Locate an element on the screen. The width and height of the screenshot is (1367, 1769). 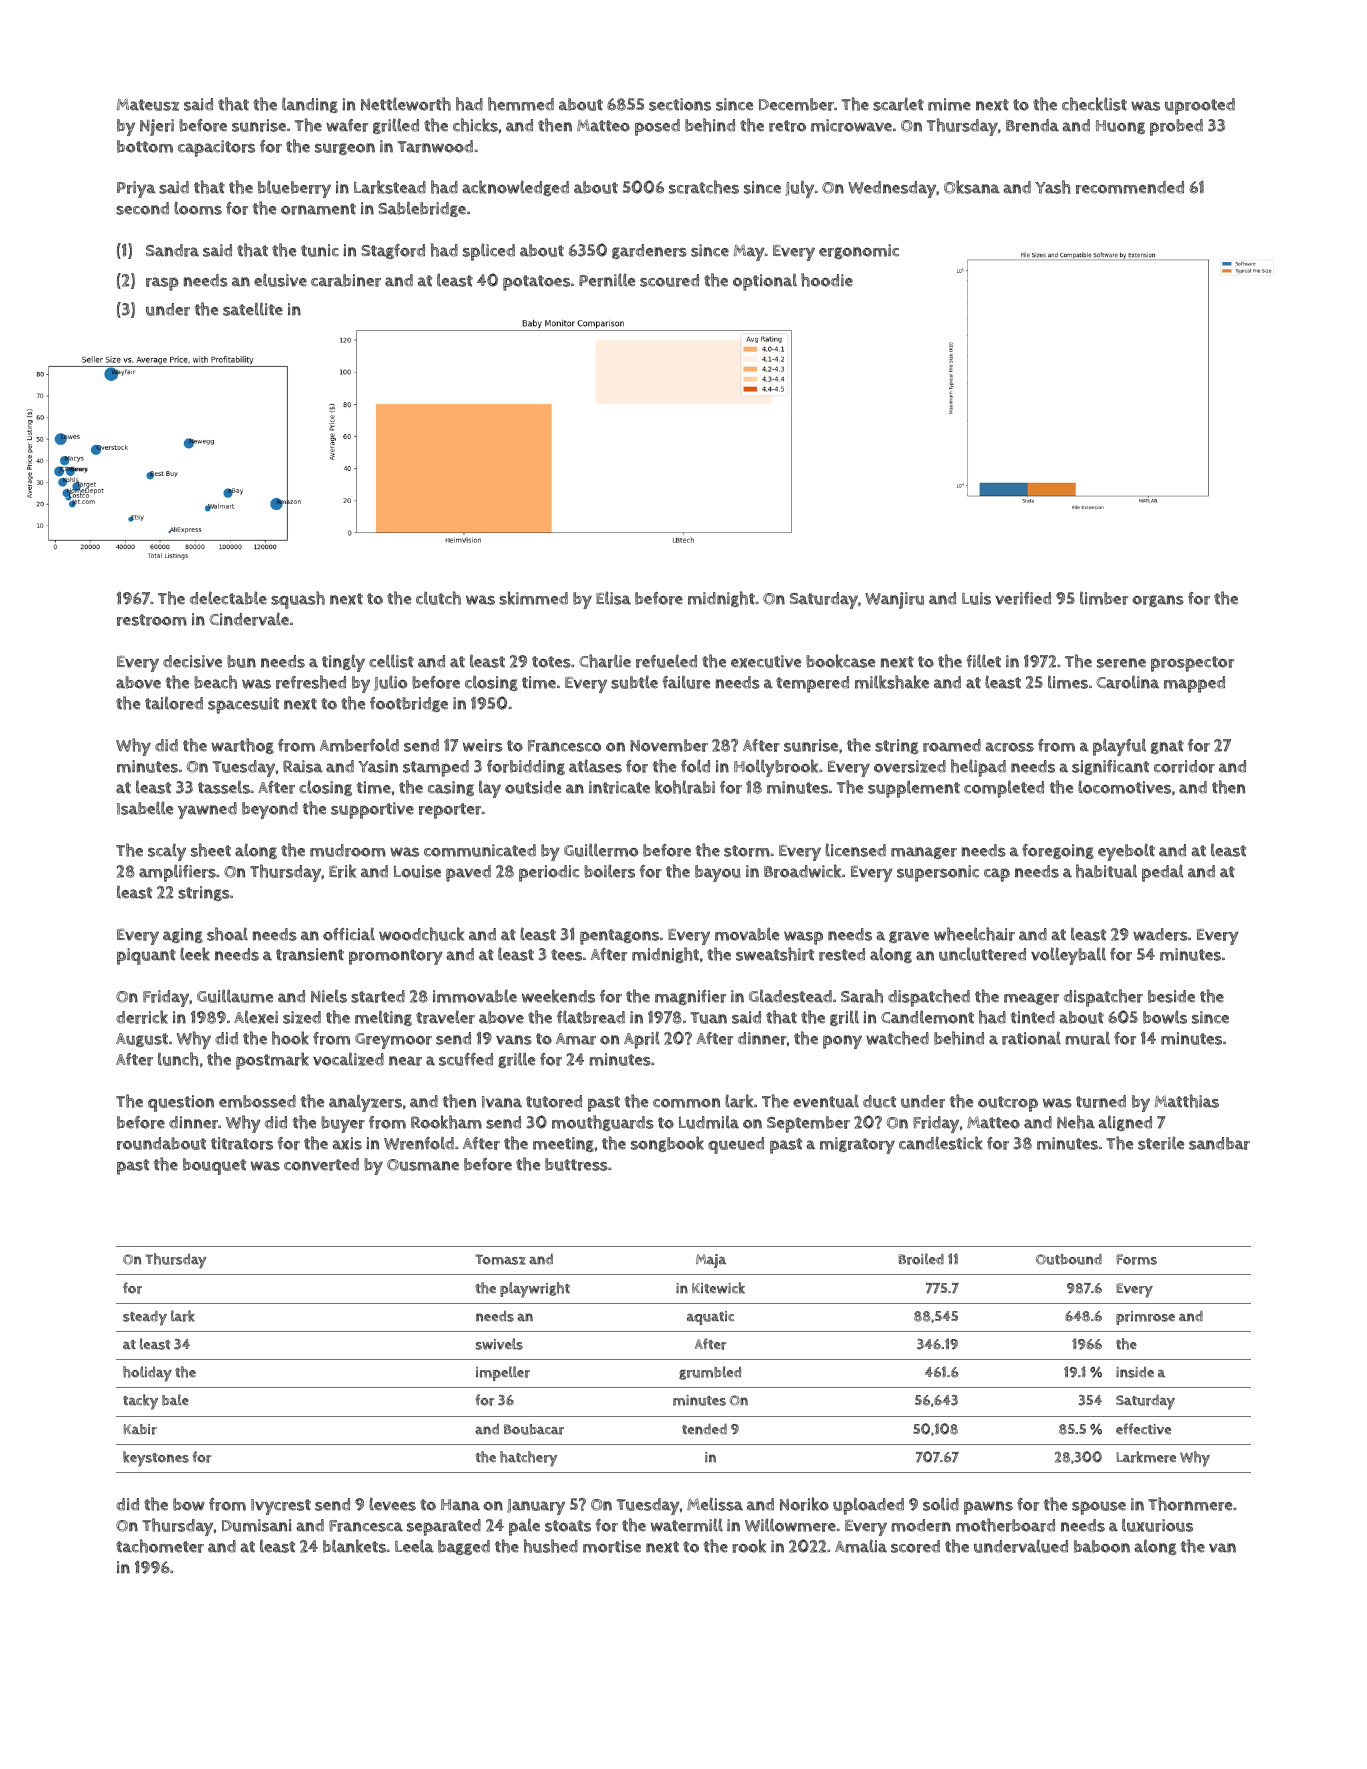
pony is located at coordinates (842, 1042).
